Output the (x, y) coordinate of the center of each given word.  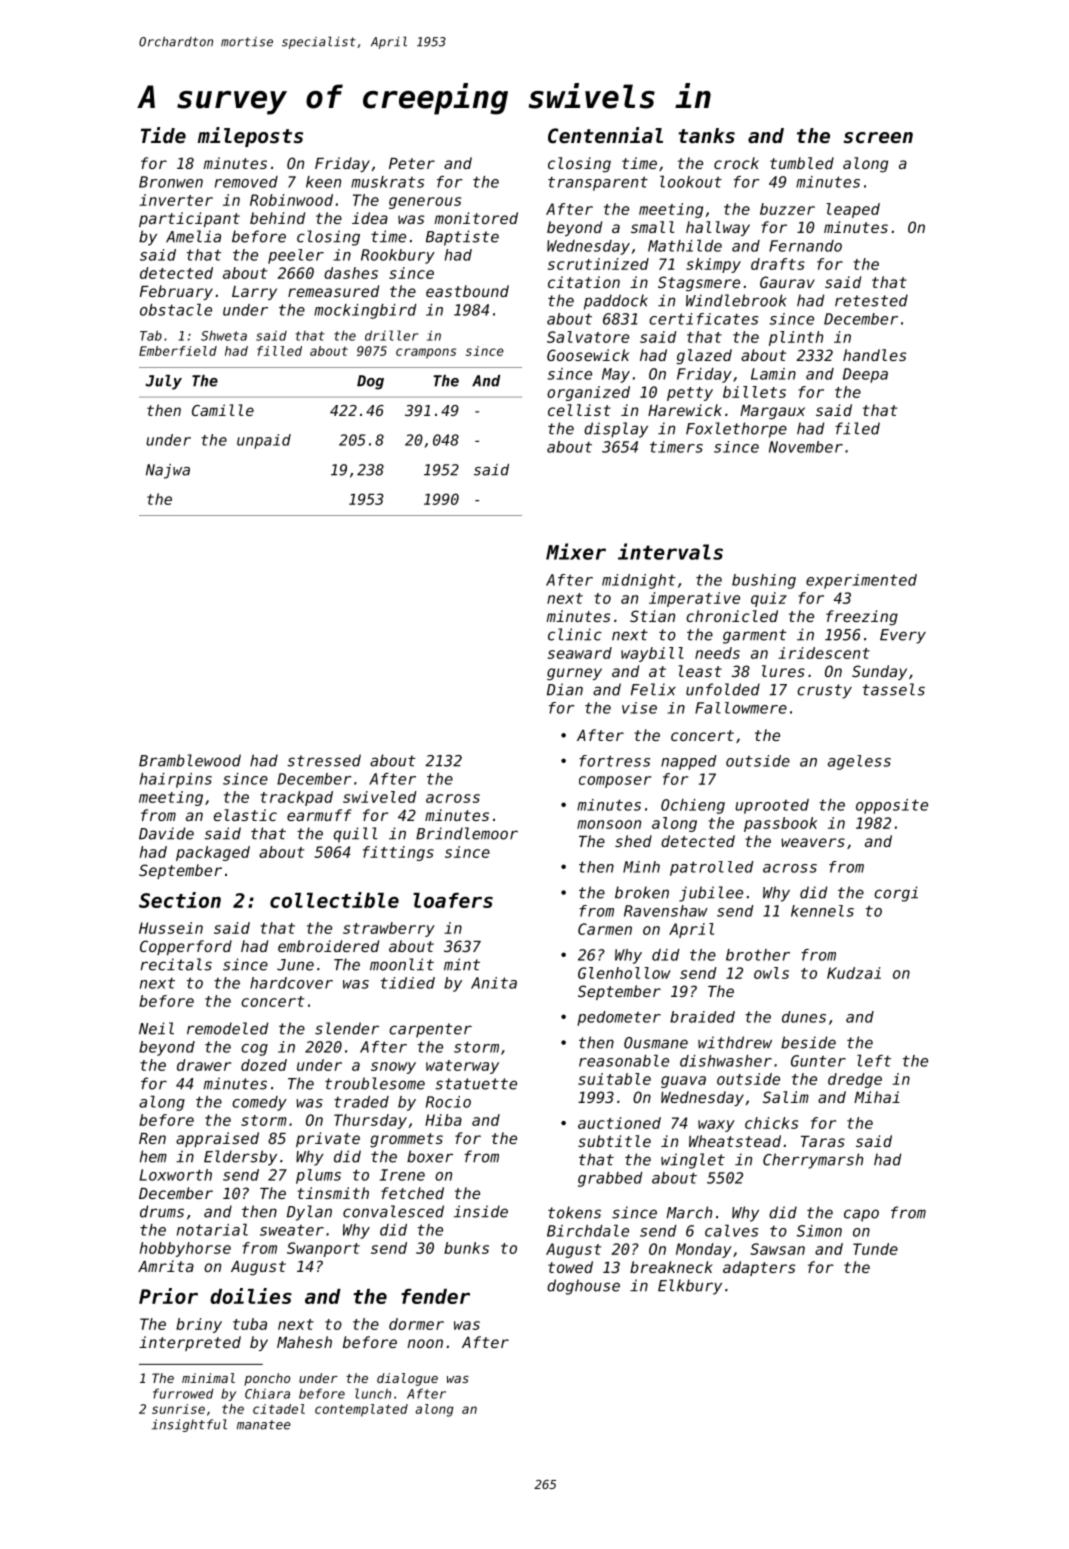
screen (878, 138)
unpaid (264, 441)
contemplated (361, 1410)
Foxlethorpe (736, 430)
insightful (189, 1425)
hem (153, 1156)
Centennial (605, 135)
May (616, 375)
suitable (614, 1079)
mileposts (250, 137)
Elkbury (690, 1287)
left (874, 1060)
